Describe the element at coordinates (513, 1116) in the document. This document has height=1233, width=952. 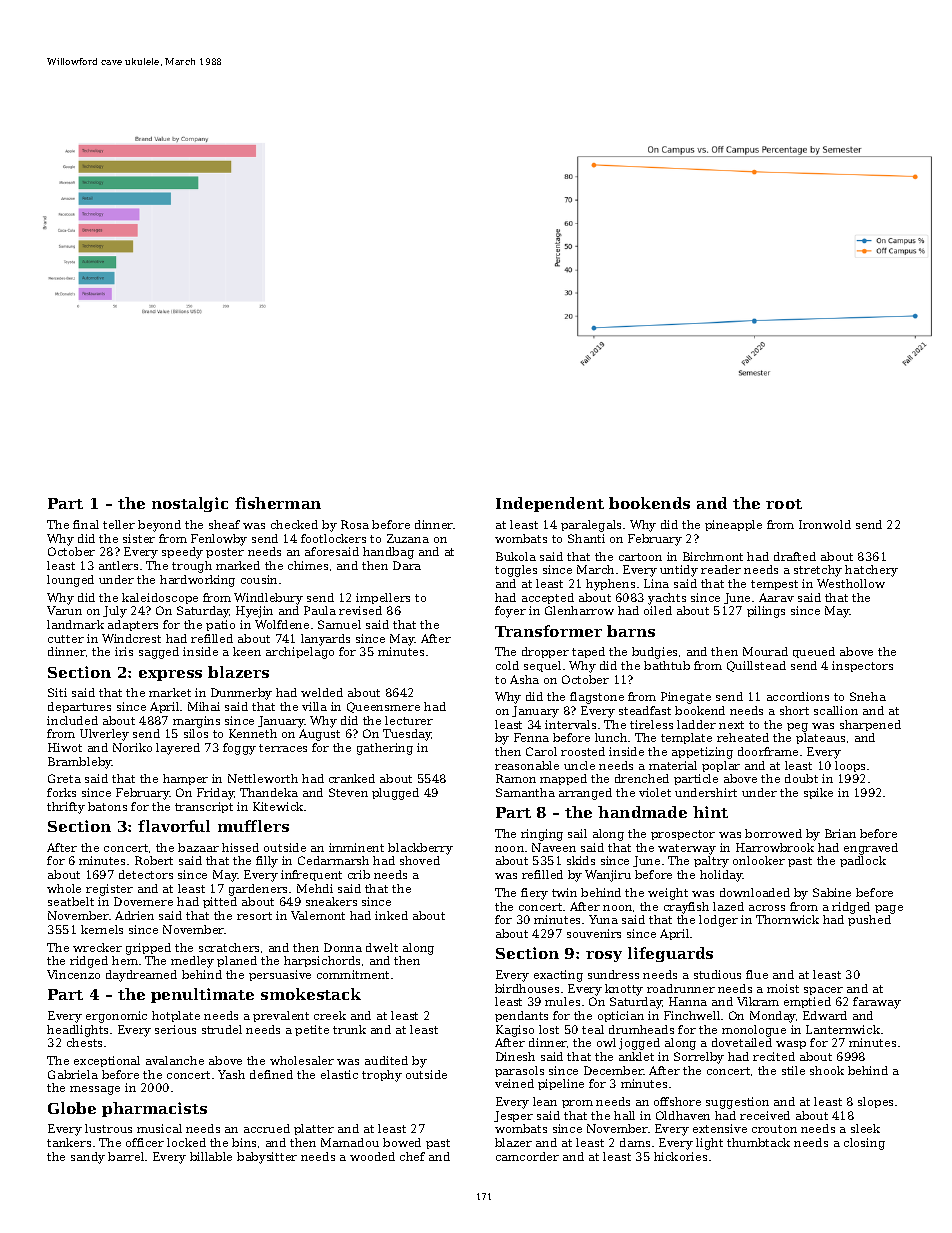
I see `Jesper` at that location.
